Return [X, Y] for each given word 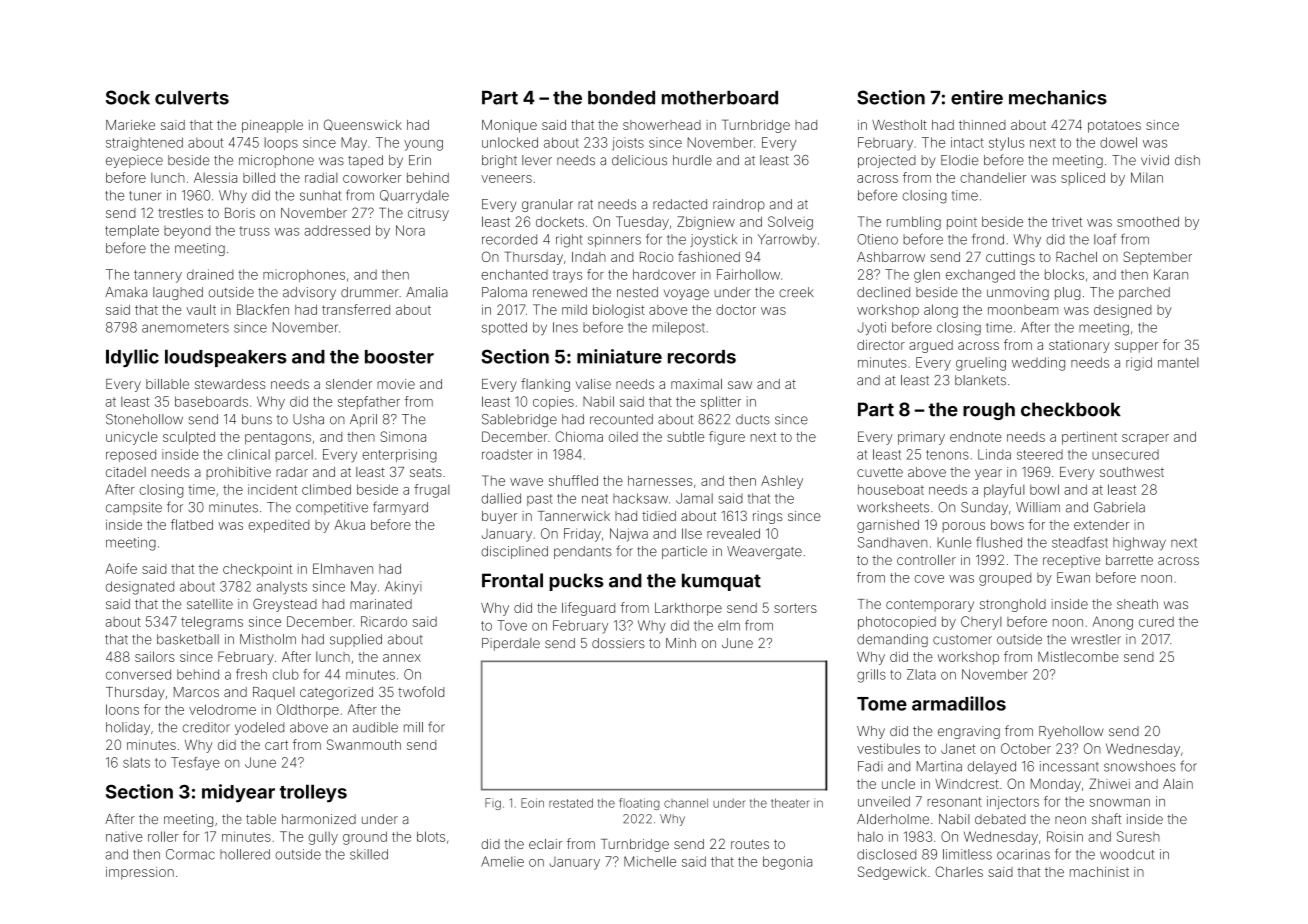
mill [413, 727]
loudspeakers [226, 358]
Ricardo [384, 621]
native [124, 837]
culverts [192, 97]
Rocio [657, 257]
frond [988, 239]
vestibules [888, 748]
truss [254, 231]
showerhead [662, 125]
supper [1136, 347]
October [1026, 748]
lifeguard [588, 609]
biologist [619, 311]
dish [1187, 160]
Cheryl [981, 623]
